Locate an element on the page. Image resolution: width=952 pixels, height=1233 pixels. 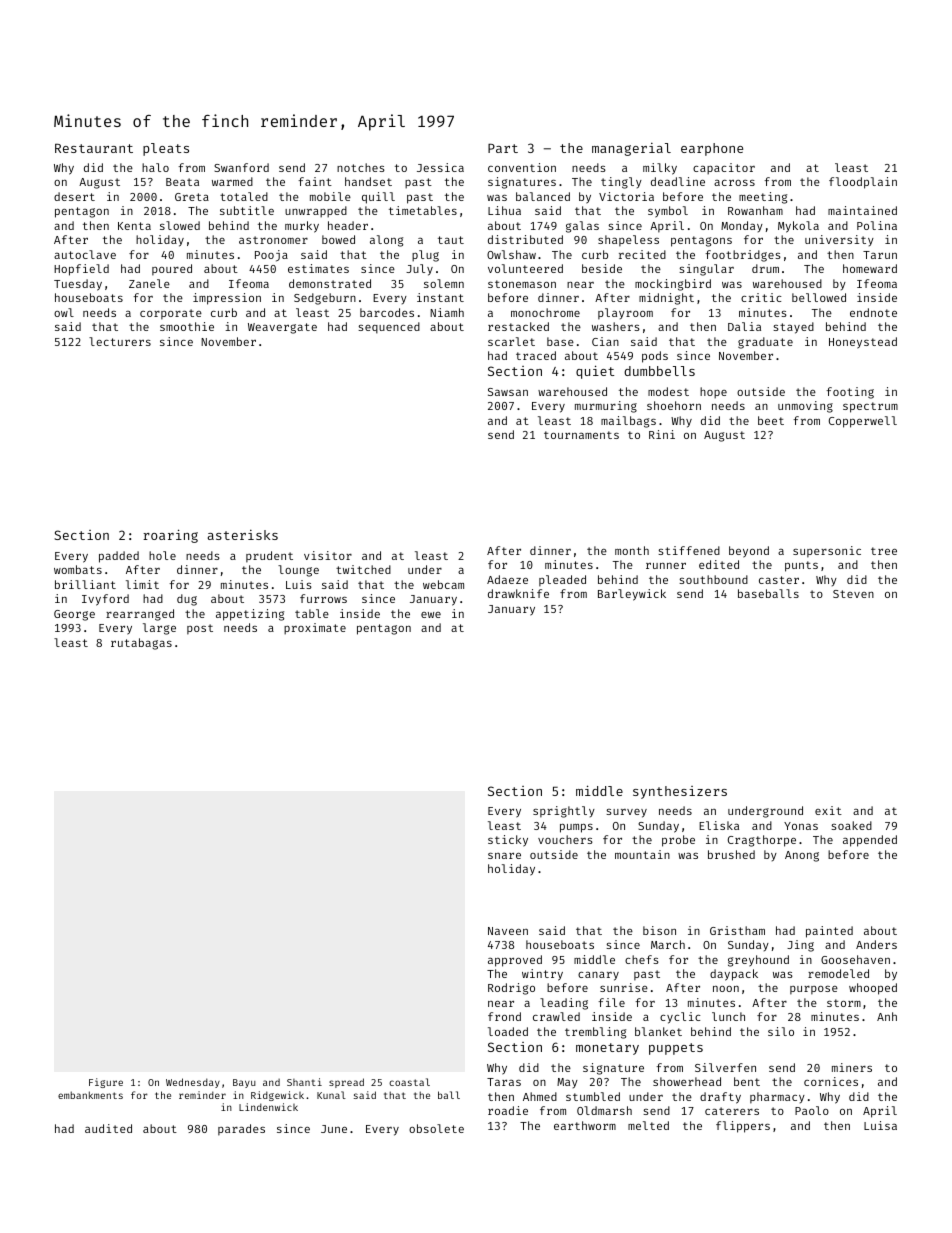
managerial is located at coordinates (631, 149).
